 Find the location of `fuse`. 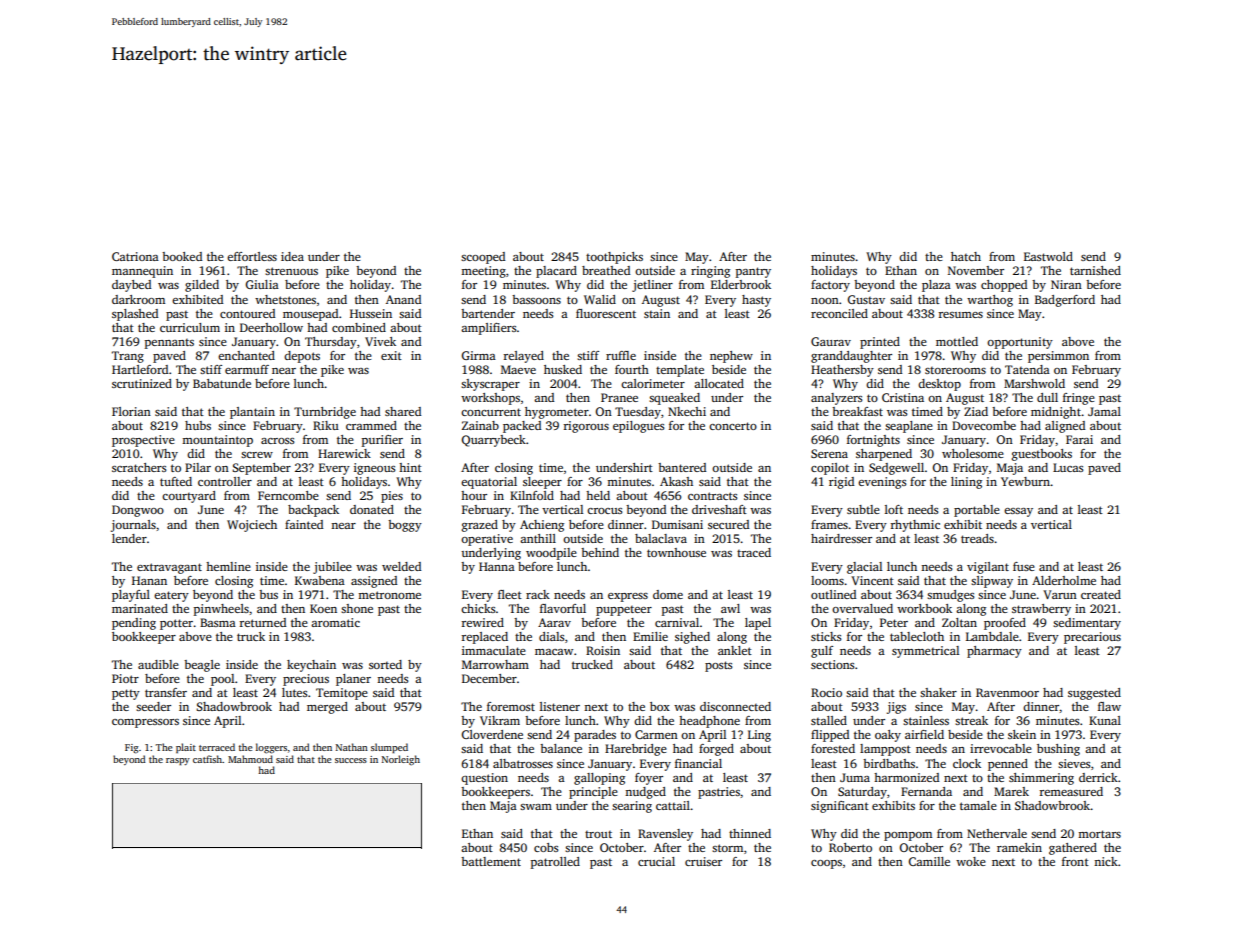

fuse is located at coordinates (1024, 566).
